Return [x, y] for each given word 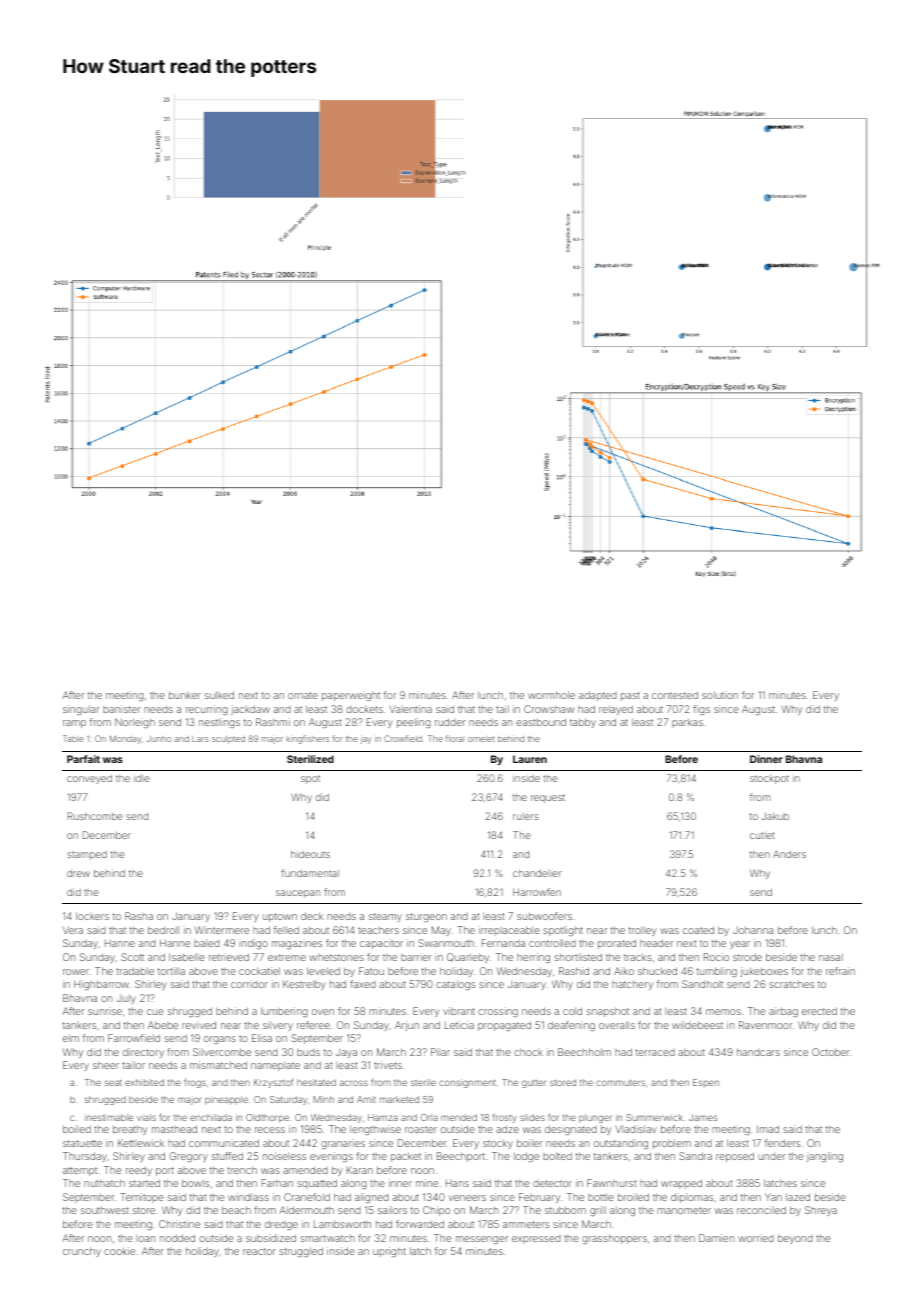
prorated [617, 944]
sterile [423, 1082]
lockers [92, 916]
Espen [706, 1083]
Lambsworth [342, 1224]
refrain [840, 971]
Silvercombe [222, 1052]
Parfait [83, 759]
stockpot [769, 779]
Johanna [753, 930]
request [548, 798]
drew [78, 873]
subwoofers [544, 916]
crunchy [82, 1252]
